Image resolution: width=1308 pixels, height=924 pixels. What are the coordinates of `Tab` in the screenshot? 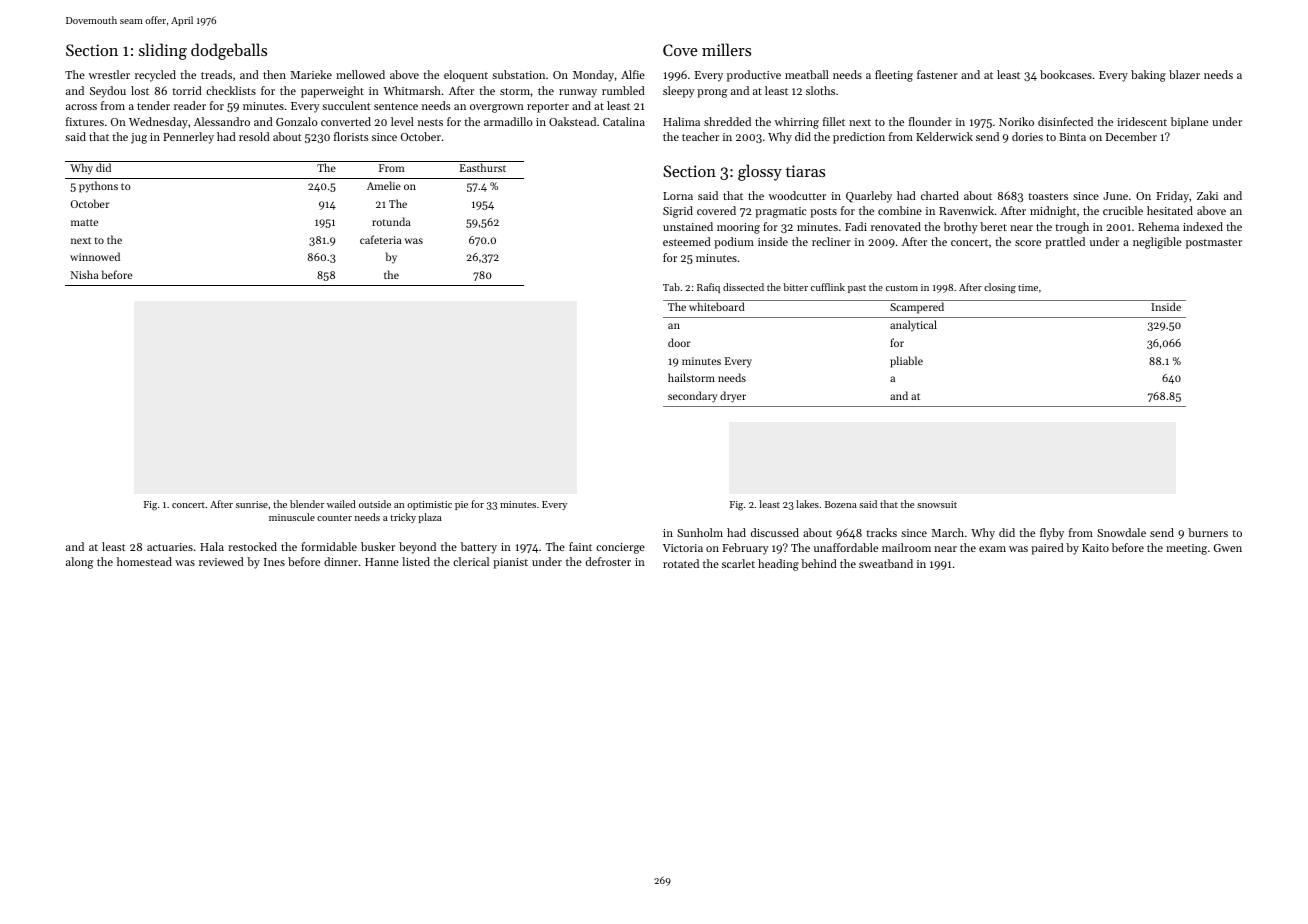 It's located at (671, 287).
